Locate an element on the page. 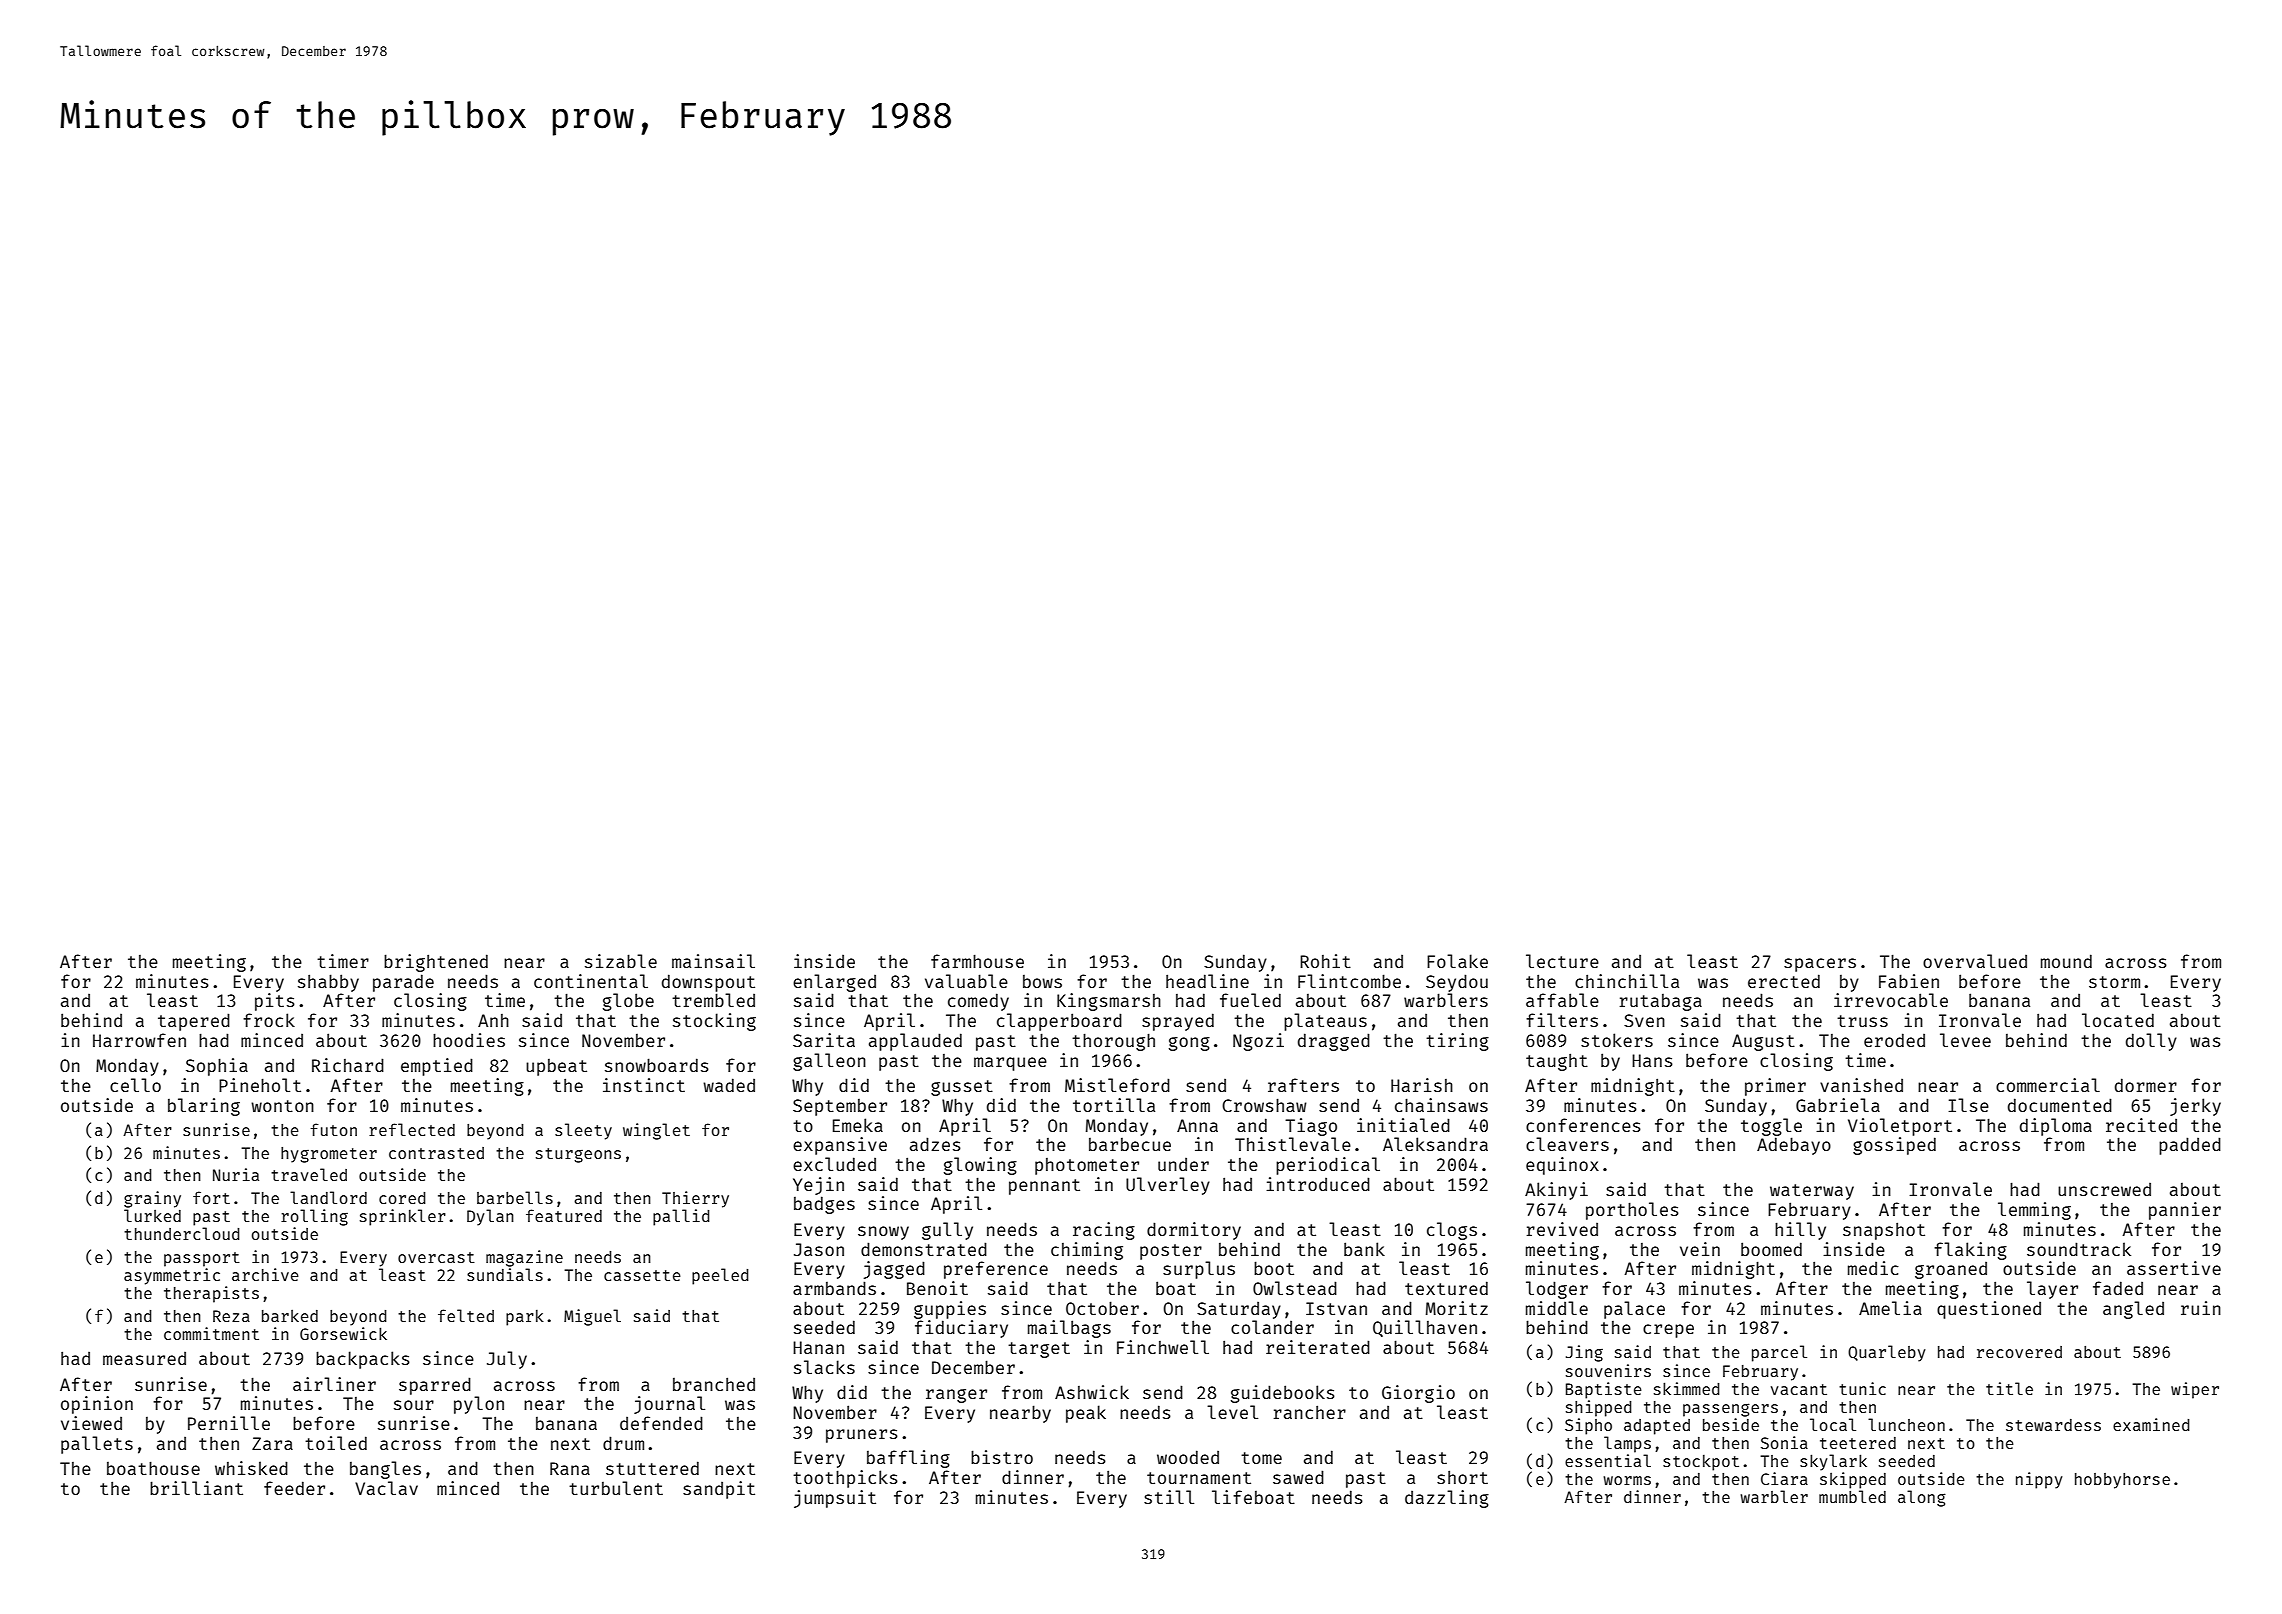 The image size is (2282, 1614). traveled is located at coordinates (309, 1174).
